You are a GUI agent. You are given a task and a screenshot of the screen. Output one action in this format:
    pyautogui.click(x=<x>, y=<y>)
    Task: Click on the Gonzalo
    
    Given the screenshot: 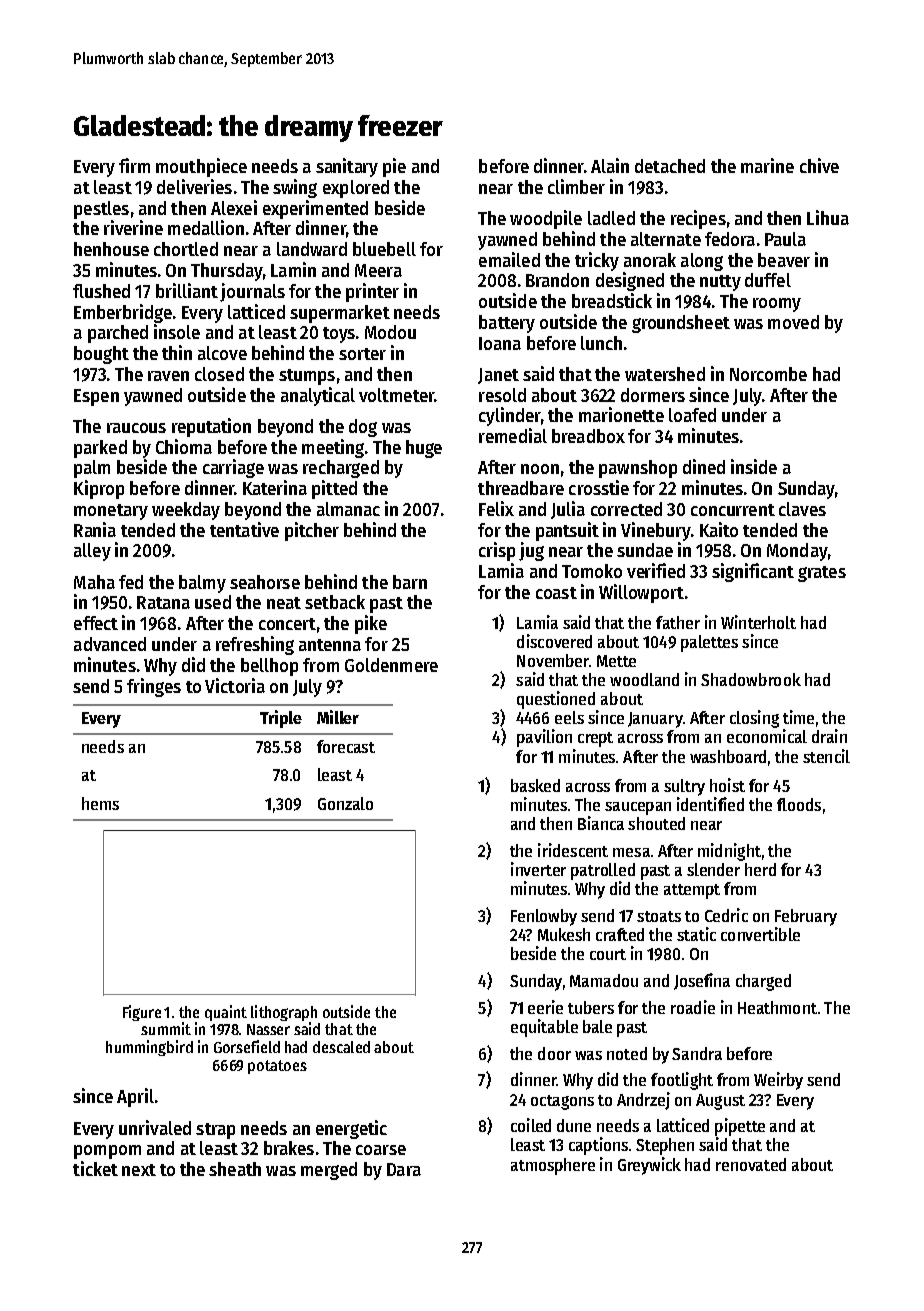 What is the action you would take?
    pyautogui.click(x=345, y=803)
